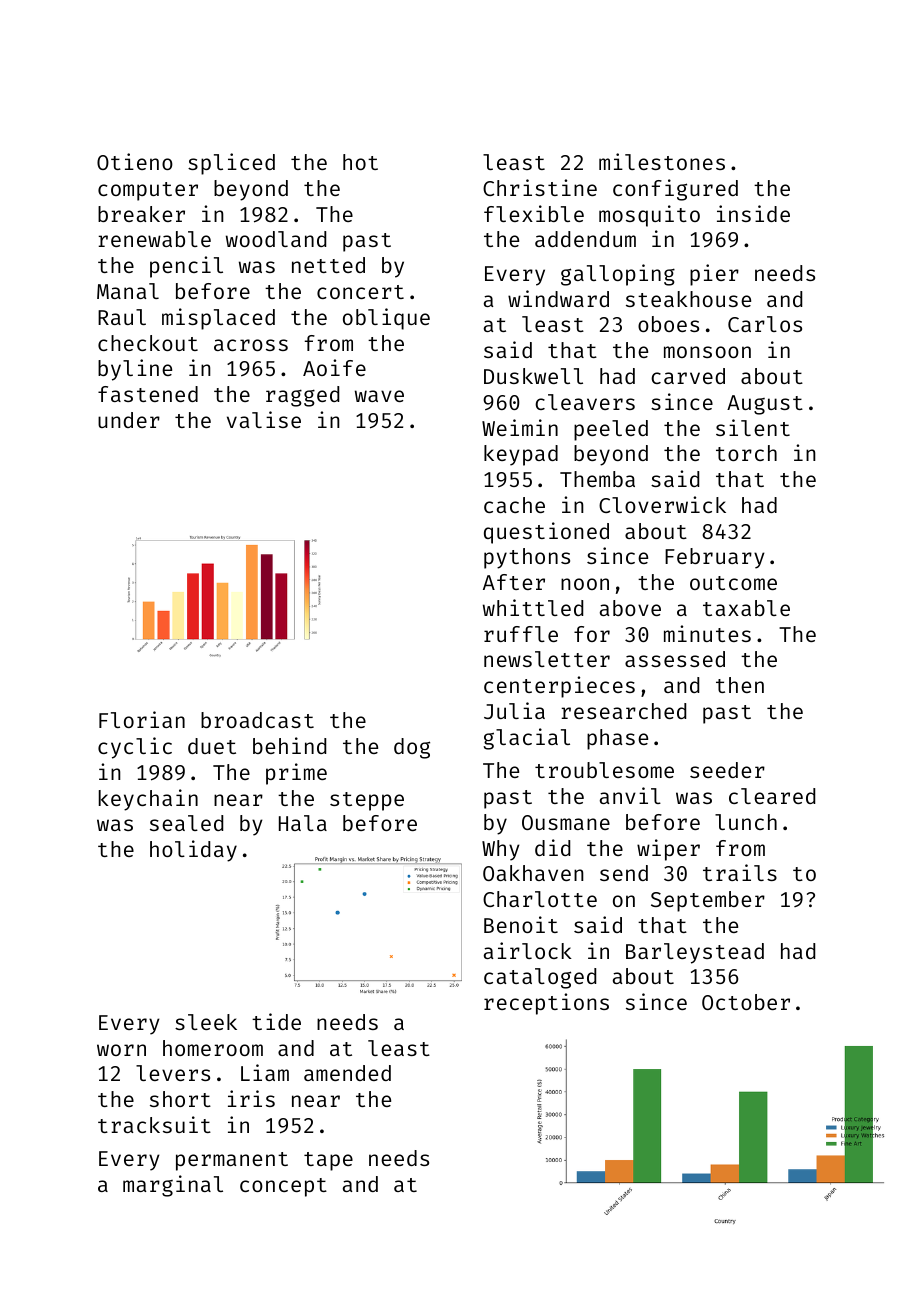 The image size is (924, 1311). Describe the element at coordinates (360, 292) in the document. I see `concert` at that location.
